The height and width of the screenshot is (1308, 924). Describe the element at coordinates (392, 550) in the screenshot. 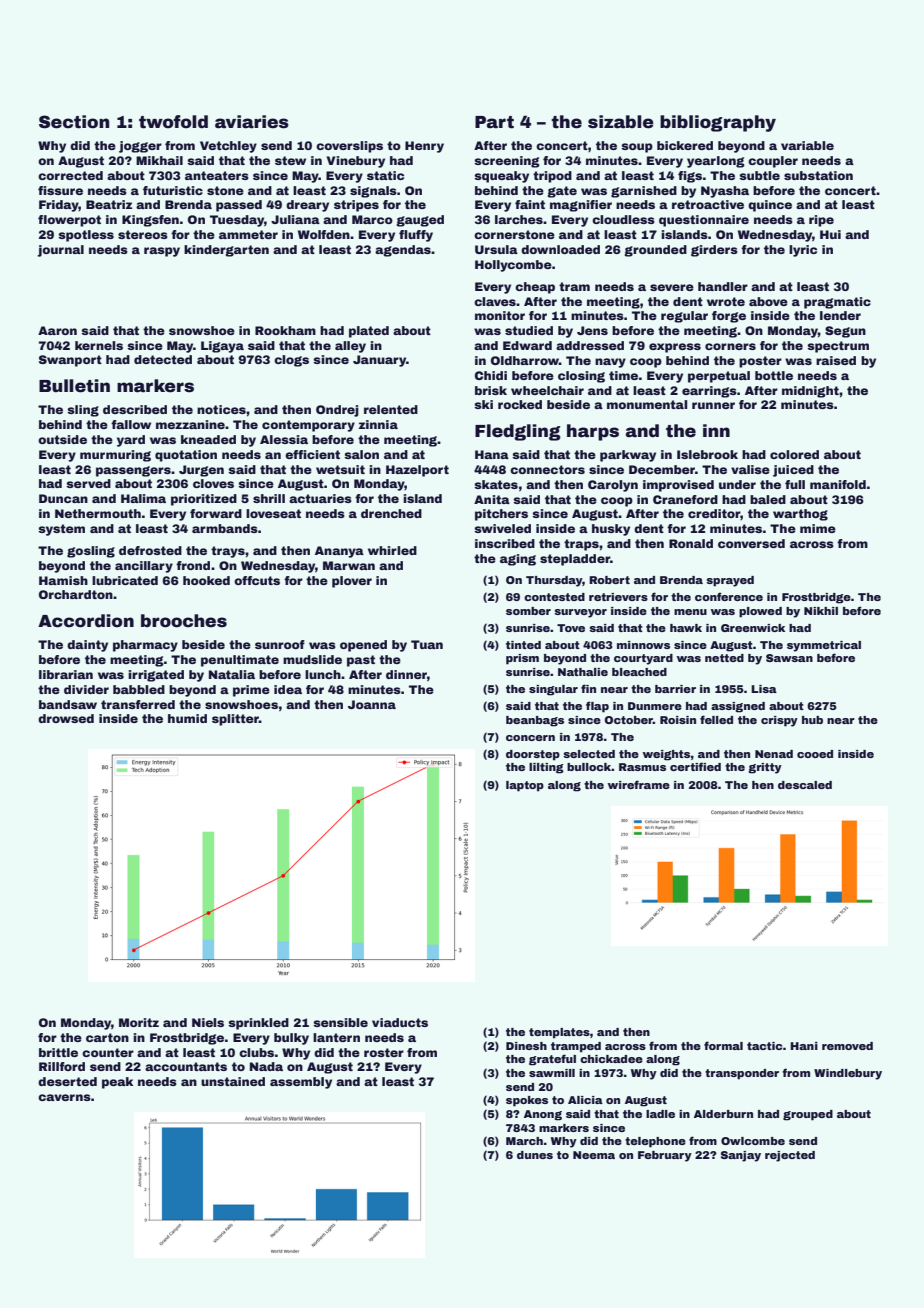

I see `whirled` at that location.
